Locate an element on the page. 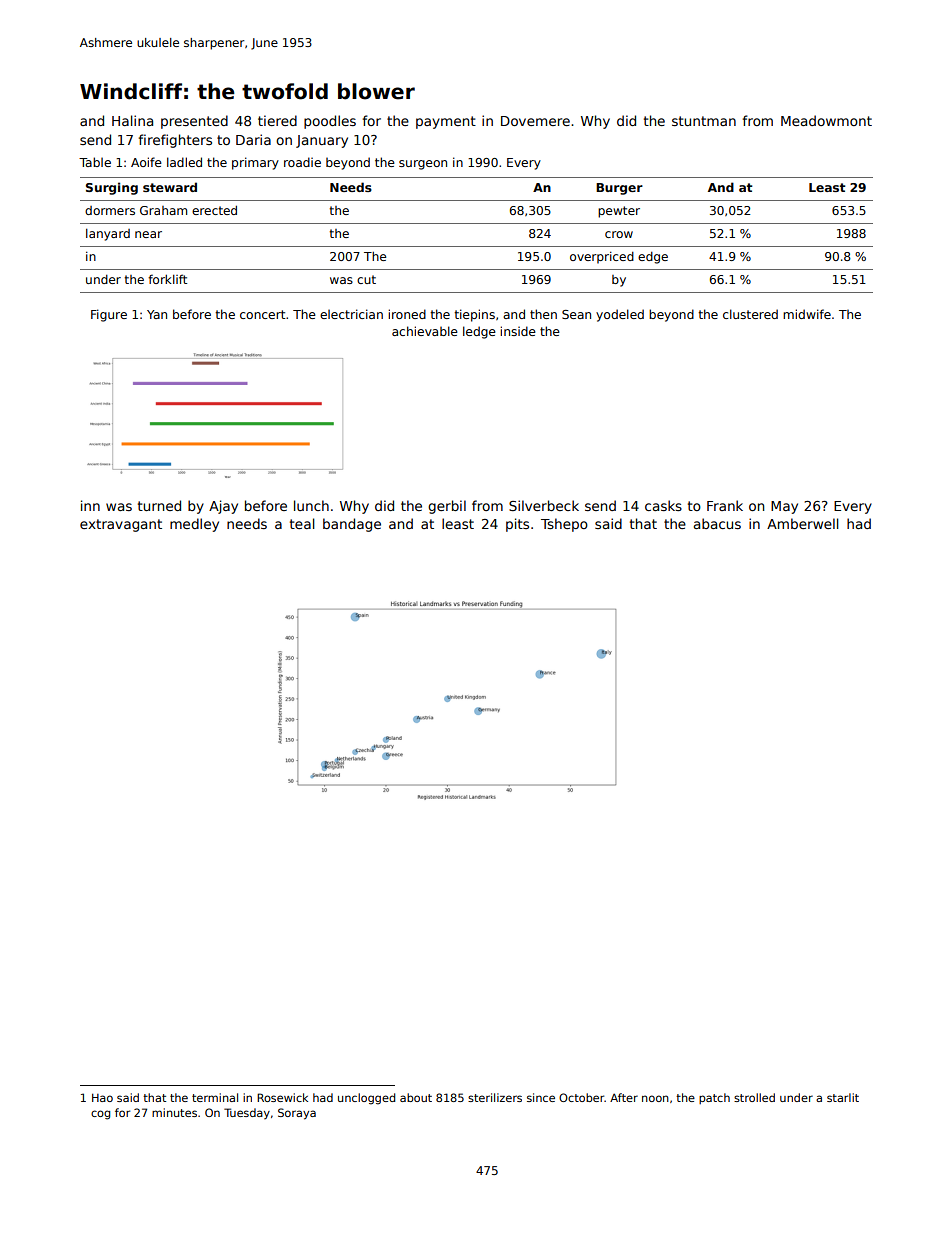 The height and width of the page is (1233, 952). Tshepo is located at coordinates (564, 525).
